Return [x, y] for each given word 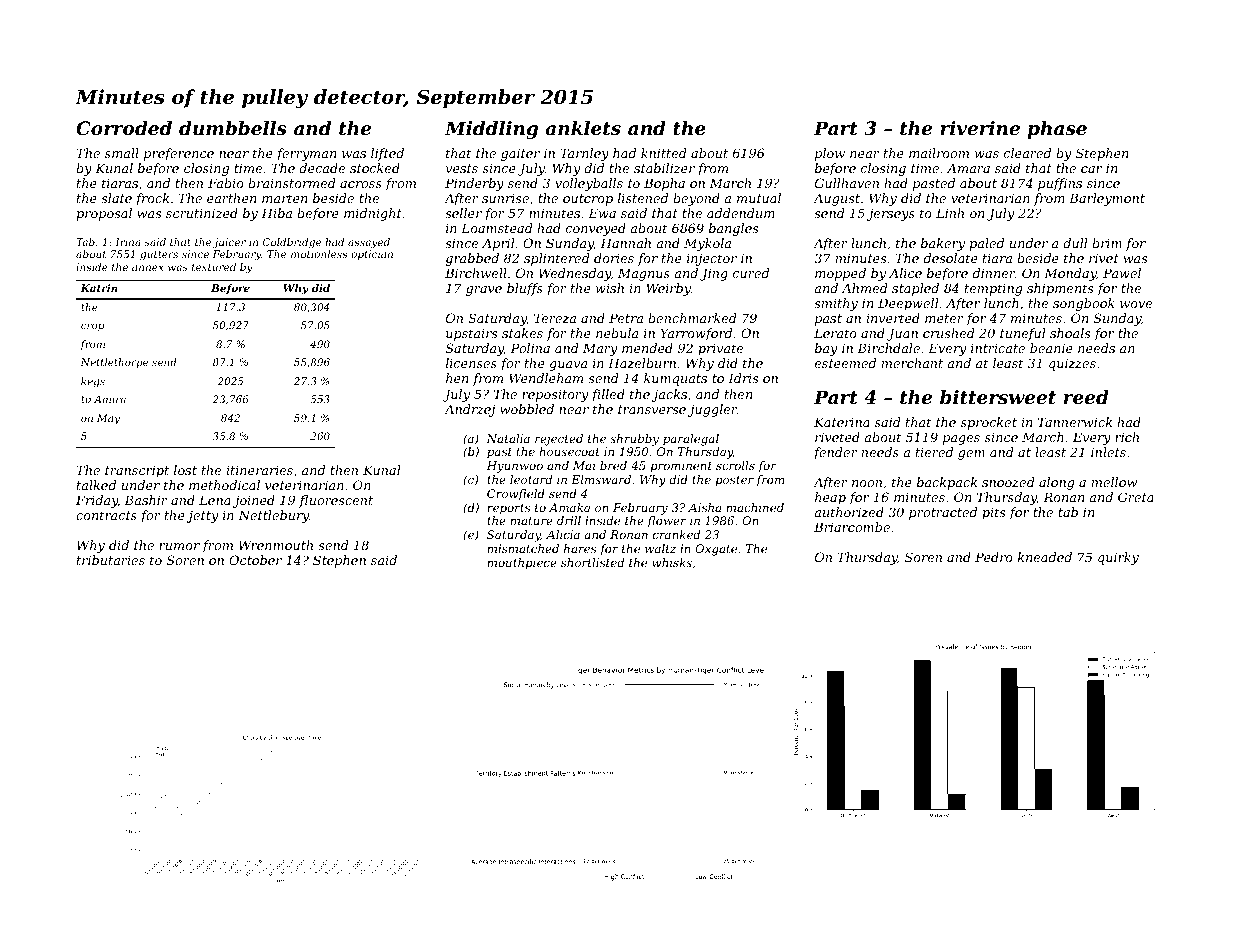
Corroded [124, 128]
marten [284, 198]
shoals [1070, 333]
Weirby [669, 289]
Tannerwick [1075, 422]
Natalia [508, 438]
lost [185, 470]
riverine [980, 128]
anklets [583, 128]
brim [1107, 243]
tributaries [111, 560]
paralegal [691, 440]
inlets [1108, 452]
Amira [110, 399]
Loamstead [497, 228]
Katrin [99, 288]
